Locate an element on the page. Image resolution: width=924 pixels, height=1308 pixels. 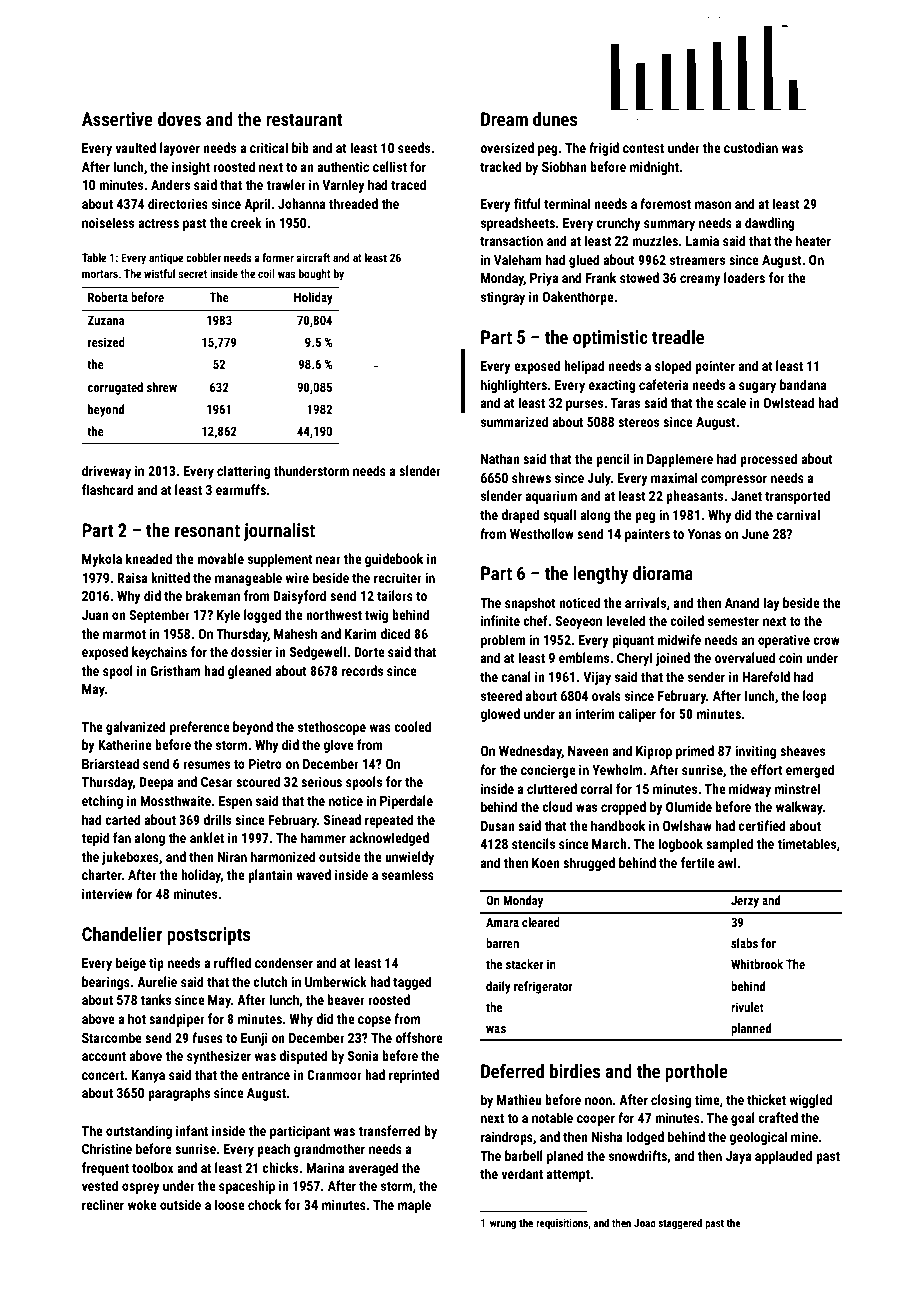
custodian is located at coordinates (751, 147).
